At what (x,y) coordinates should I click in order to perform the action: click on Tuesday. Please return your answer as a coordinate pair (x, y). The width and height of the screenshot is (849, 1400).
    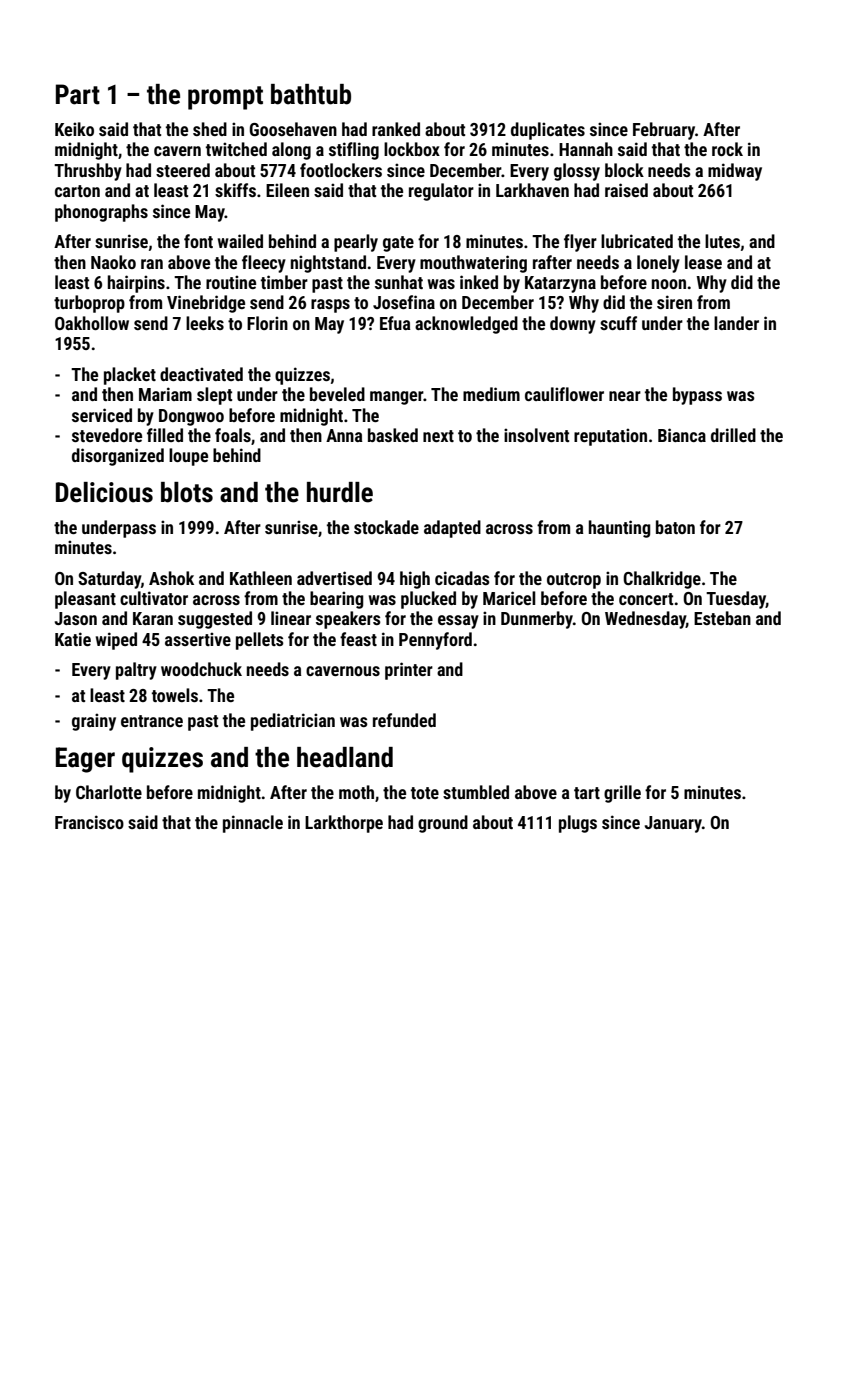
    Looking at the image, I should click on (736, 600).
